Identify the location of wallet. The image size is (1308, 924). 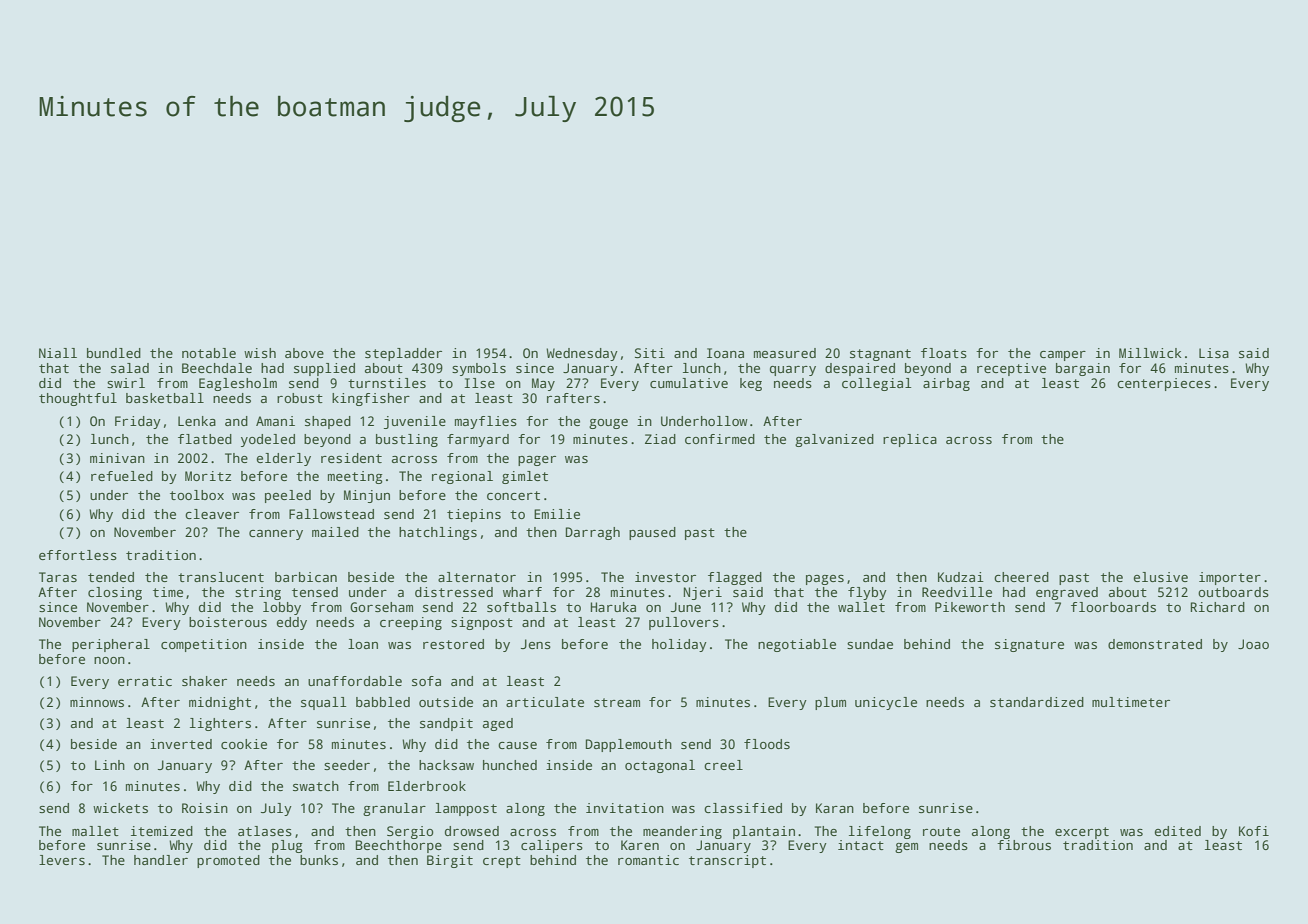
(861, 607).
